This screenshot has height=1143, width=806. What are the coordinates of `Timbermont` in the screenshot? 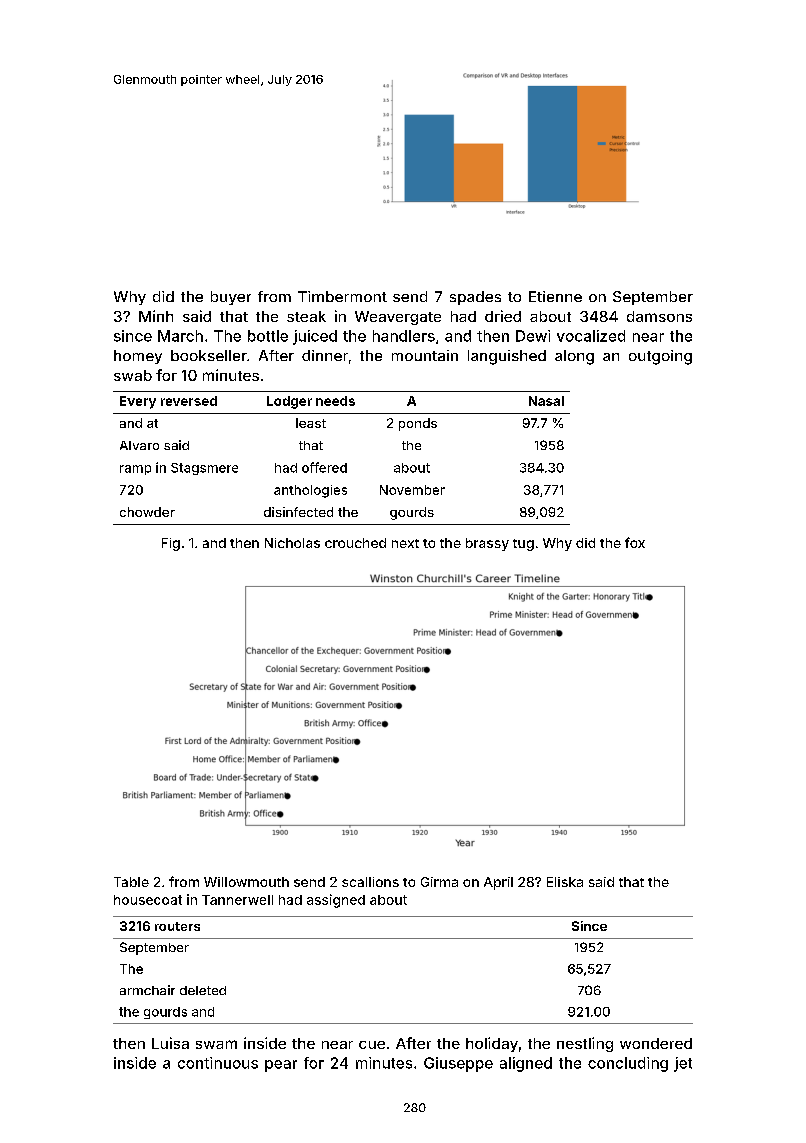 It's located at (342, 296).
